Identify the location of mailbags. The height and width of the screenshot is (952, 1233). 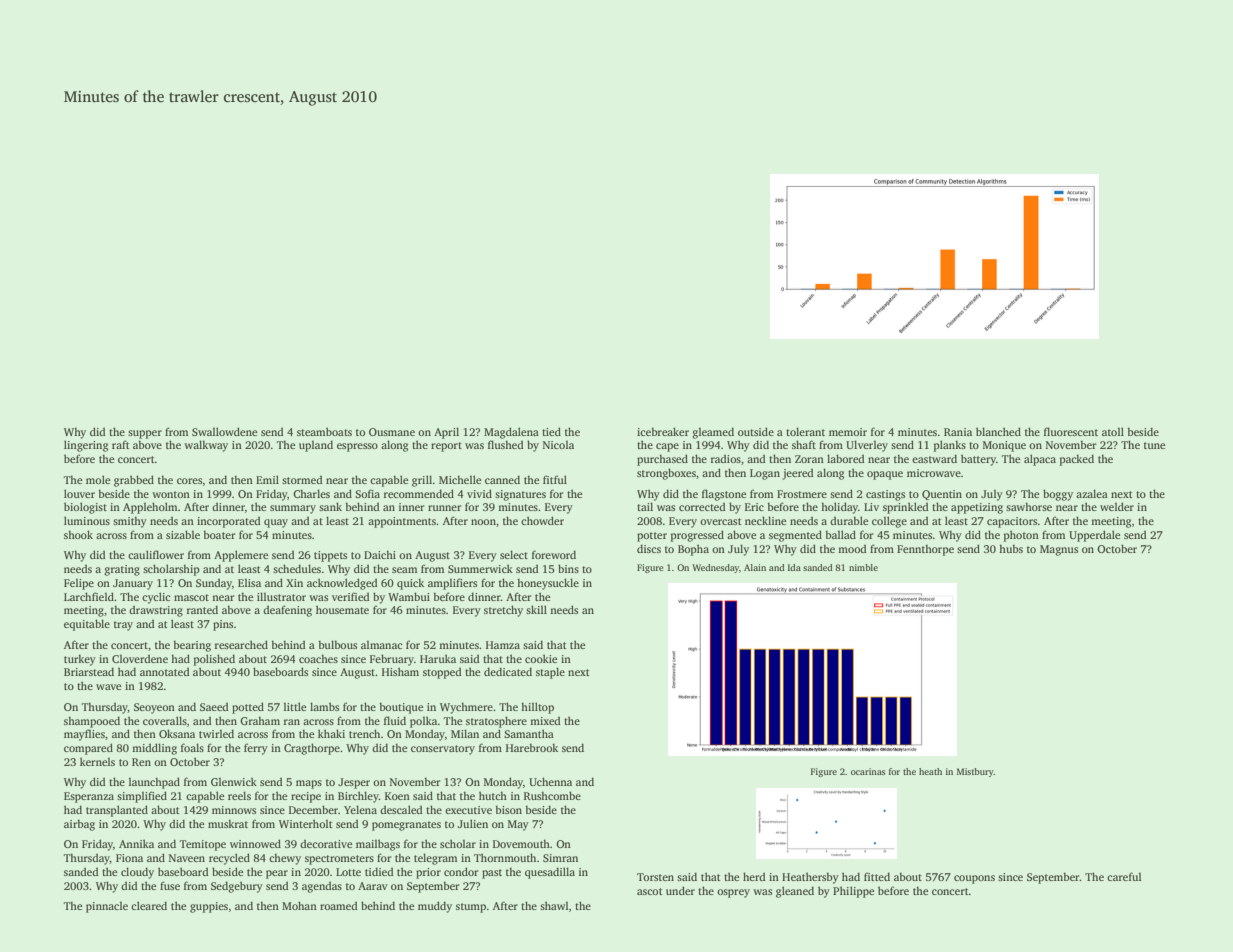
(378, 845).
